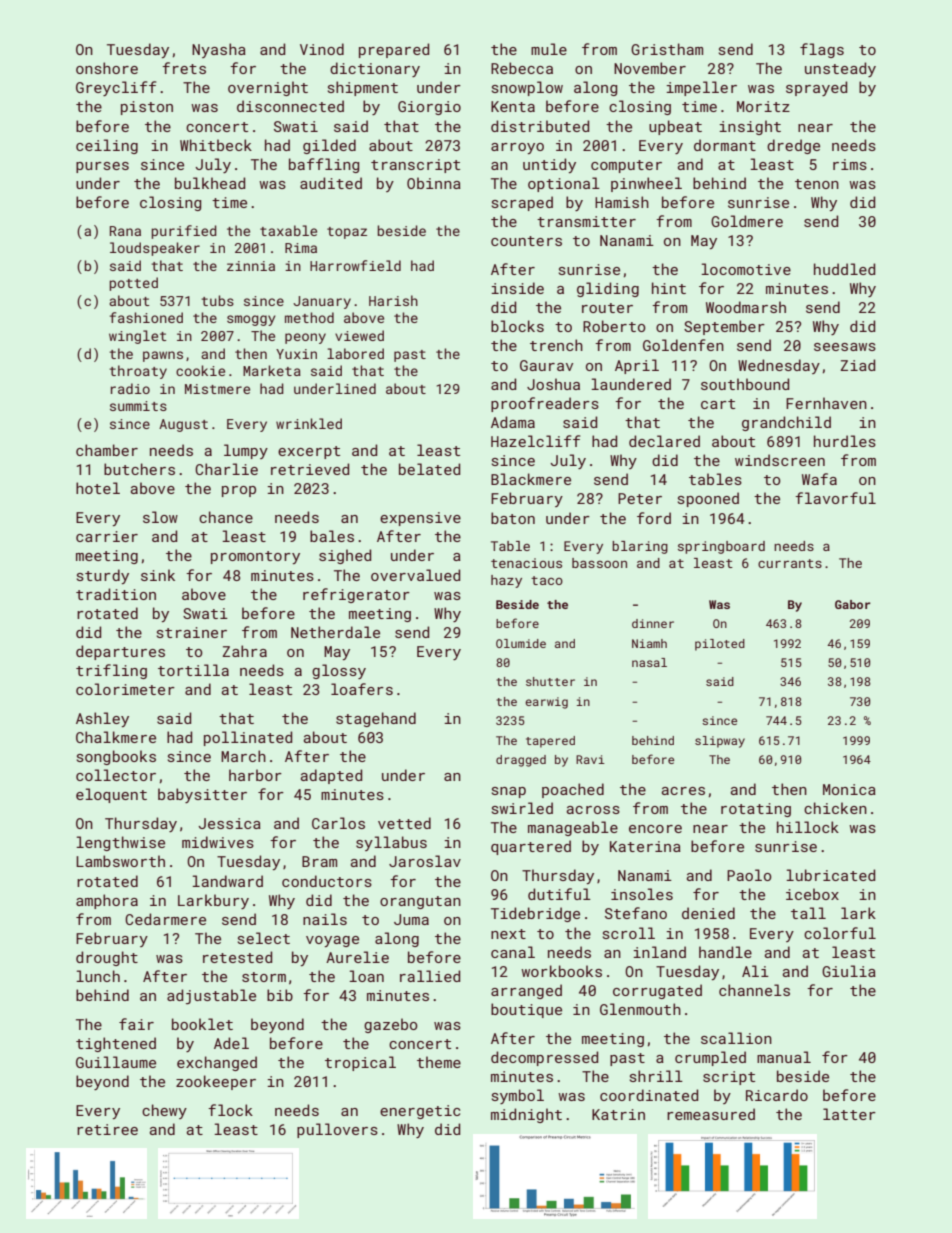 The image size is (952, 1233). I want to click on carrier, so click(107, 536).
